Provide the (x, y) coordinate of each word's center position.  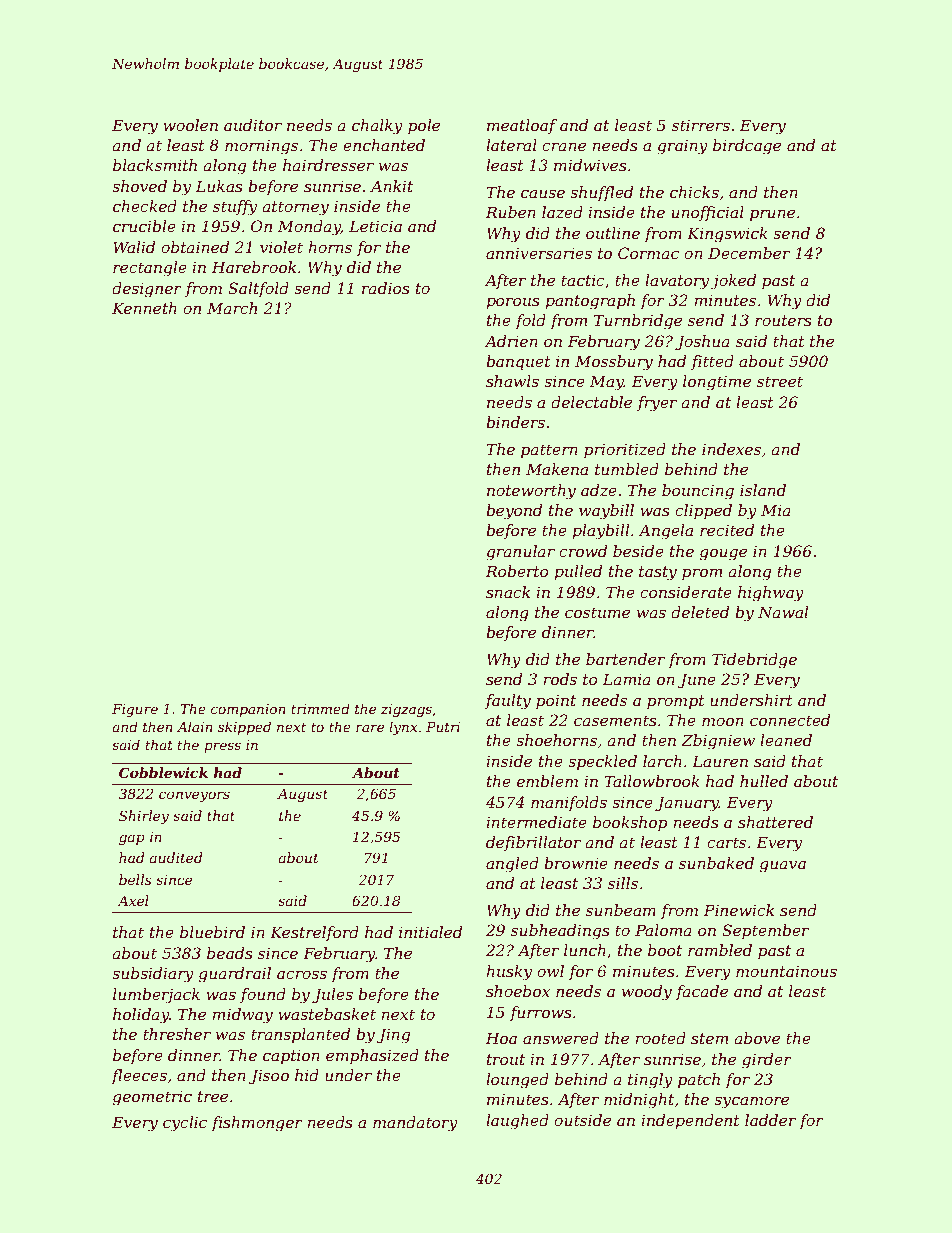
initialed (430, 932)
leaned (786, 740)
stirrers (701, 125)
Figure (135, 710)
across (302, 974)
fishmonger (257, 1124)
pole (424, 126)
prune (772, 215)
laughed (517, 1122)
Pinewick (739, 910)
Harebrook (254, 267)
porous (513, 303)
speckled (602, 762)
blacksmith (155, 165)
